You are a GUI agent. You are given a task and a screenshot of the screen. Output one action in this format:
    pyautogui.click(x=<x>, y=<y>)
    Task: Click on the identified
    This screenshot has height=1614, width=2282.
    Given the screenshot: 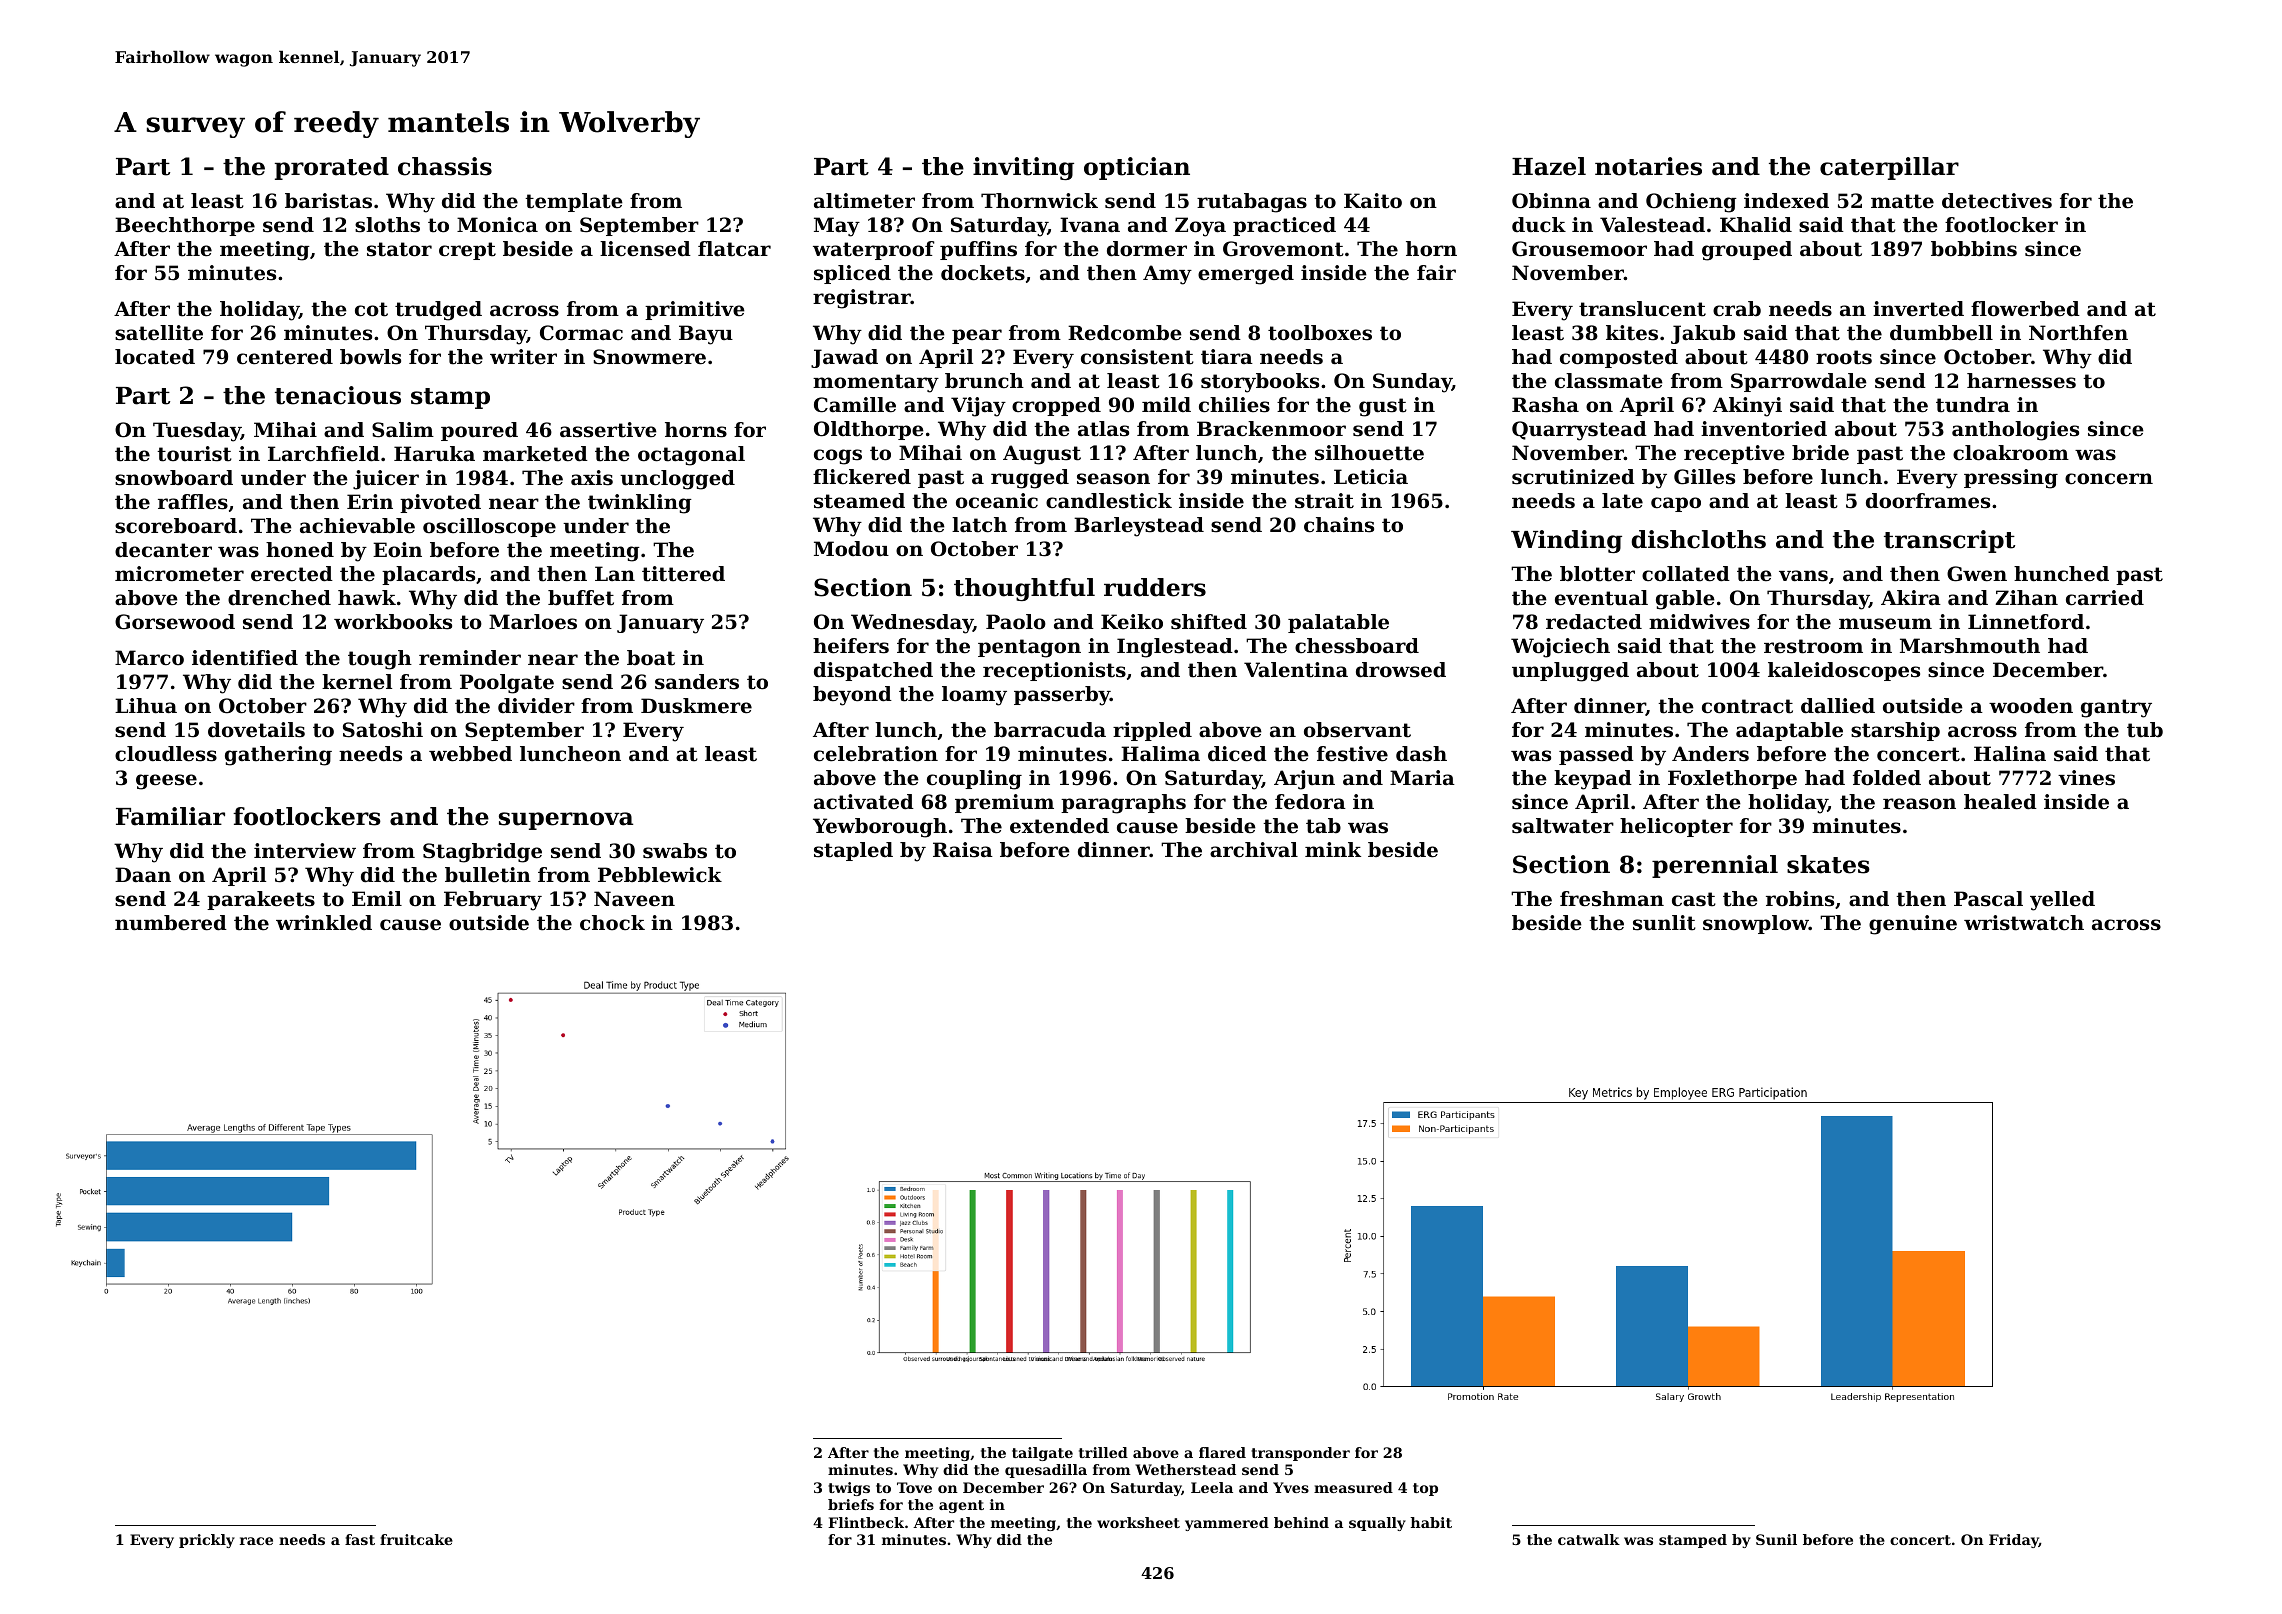 What is the action you would take?
    pyautogui.click(x=245, y=658)
